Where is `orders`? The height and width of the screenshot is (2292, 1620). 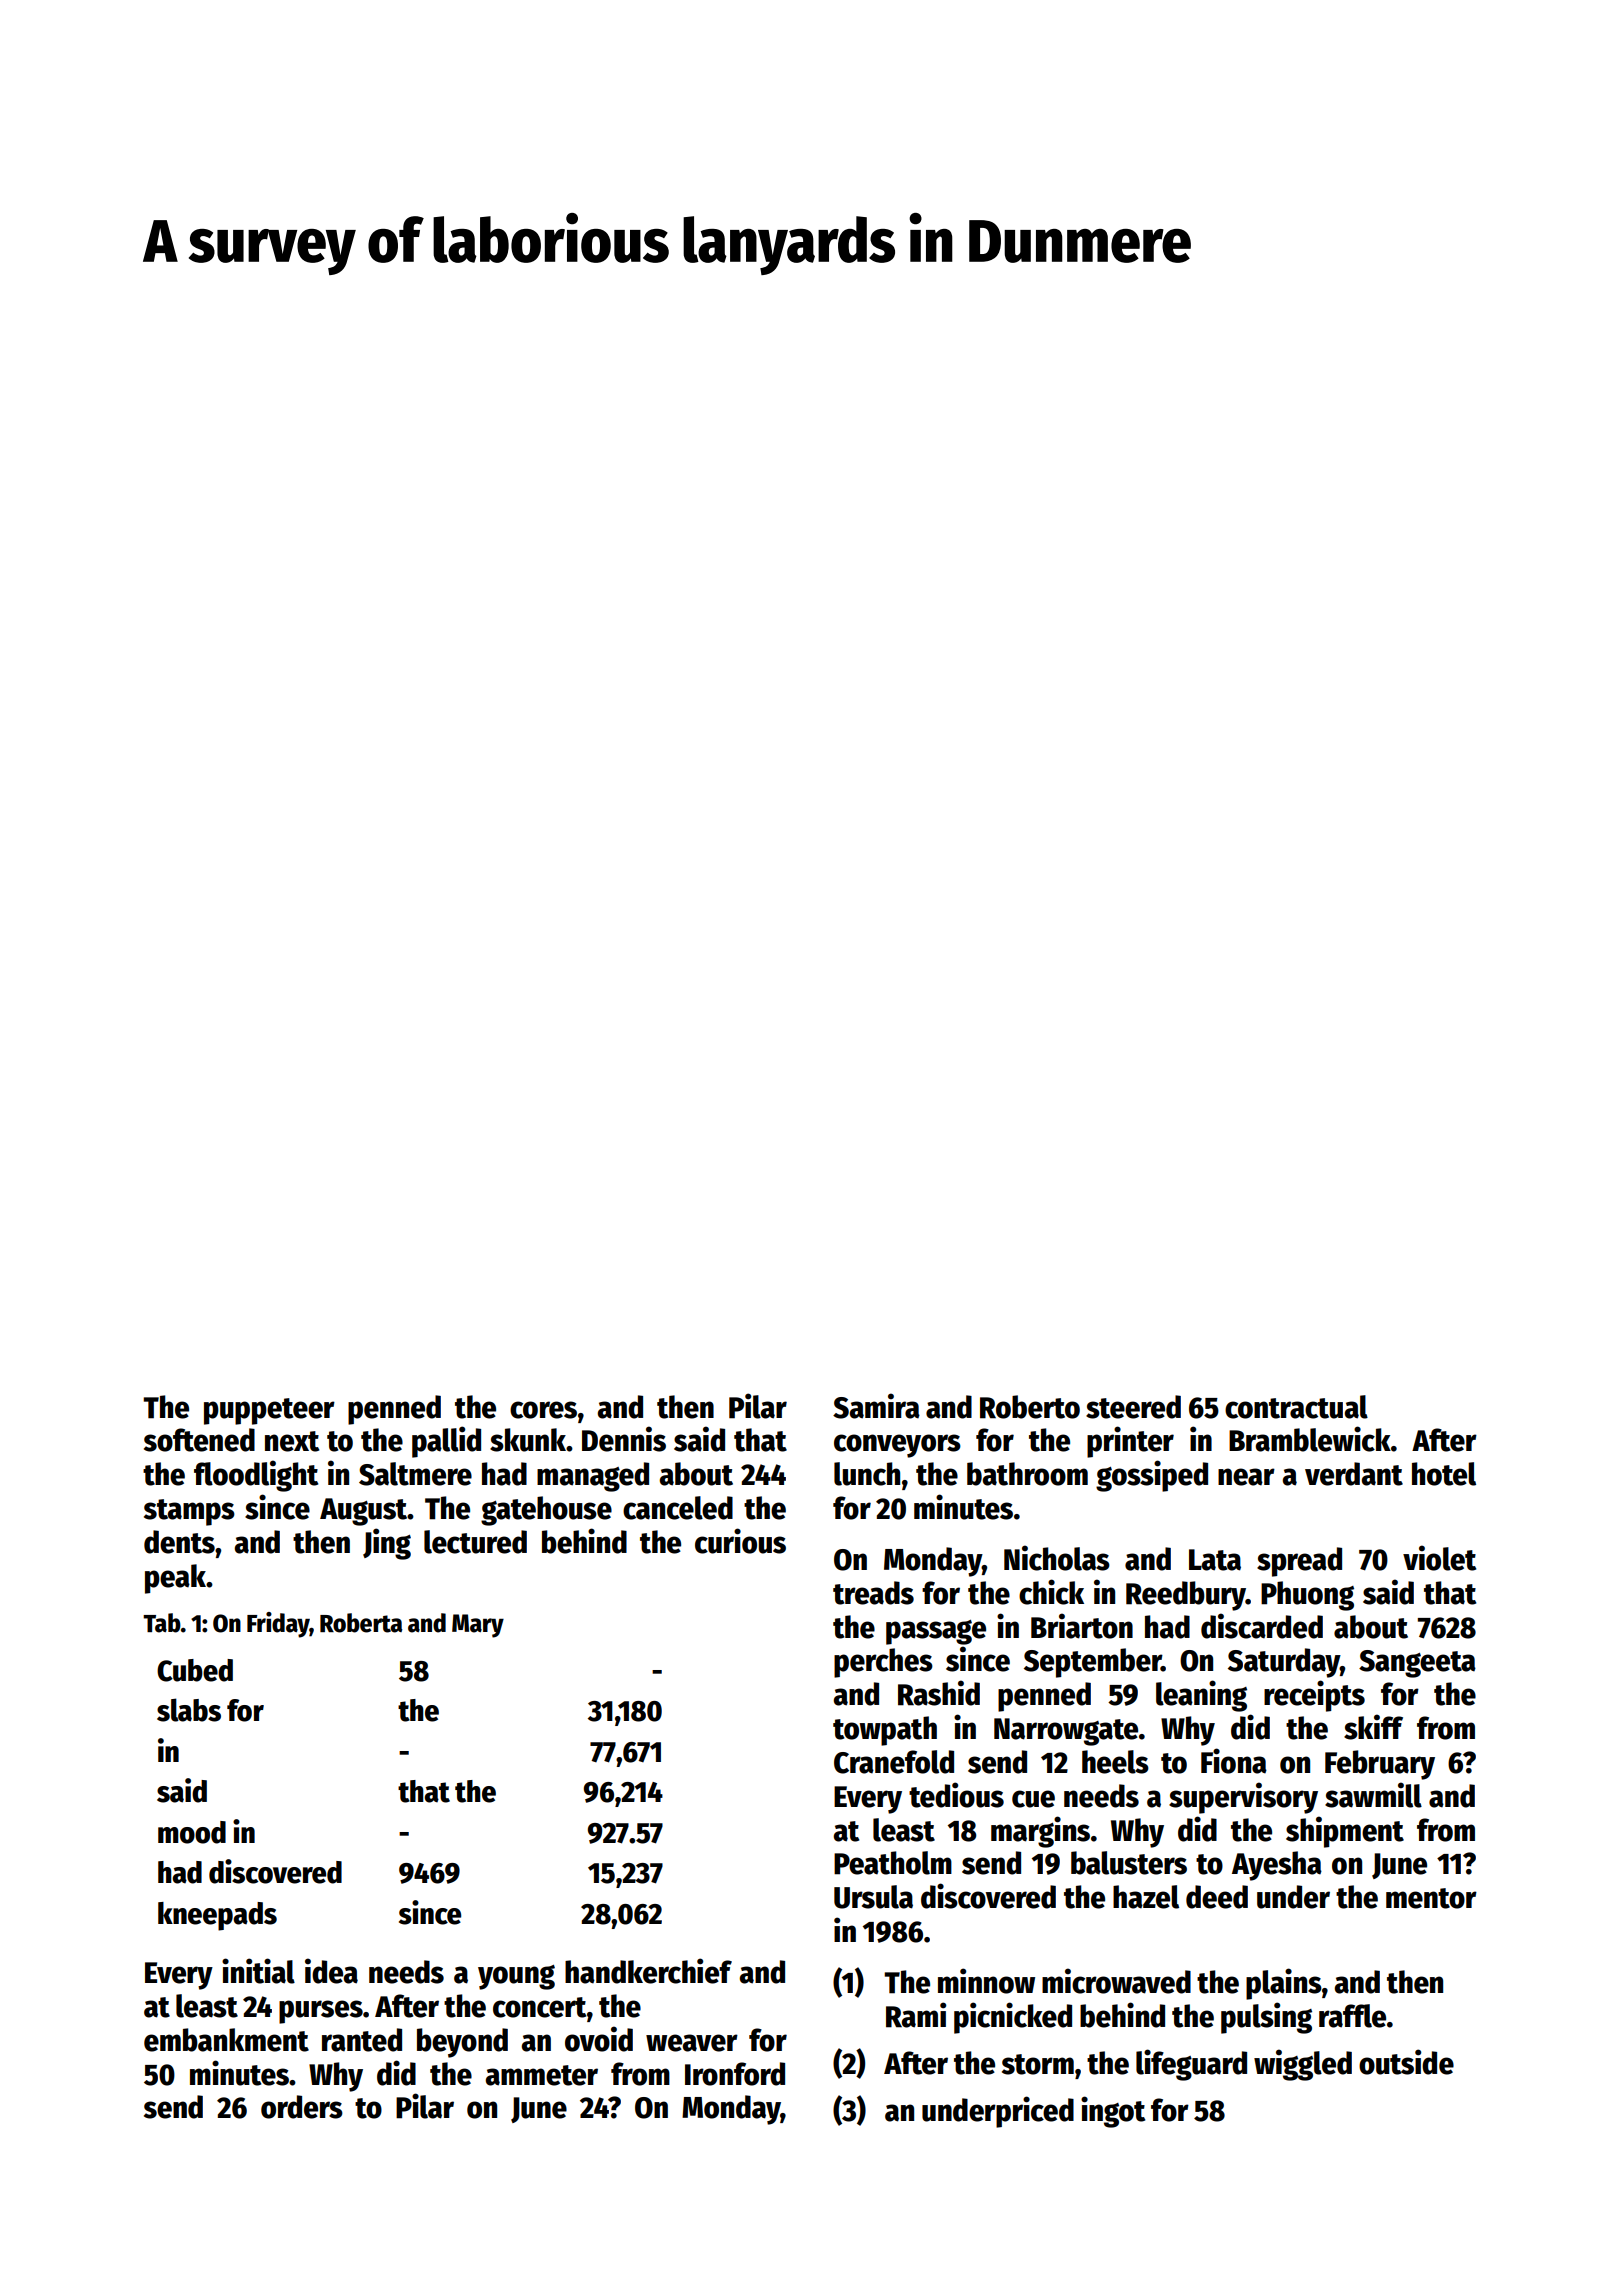 orders is located at coordinates (302, 2107).
